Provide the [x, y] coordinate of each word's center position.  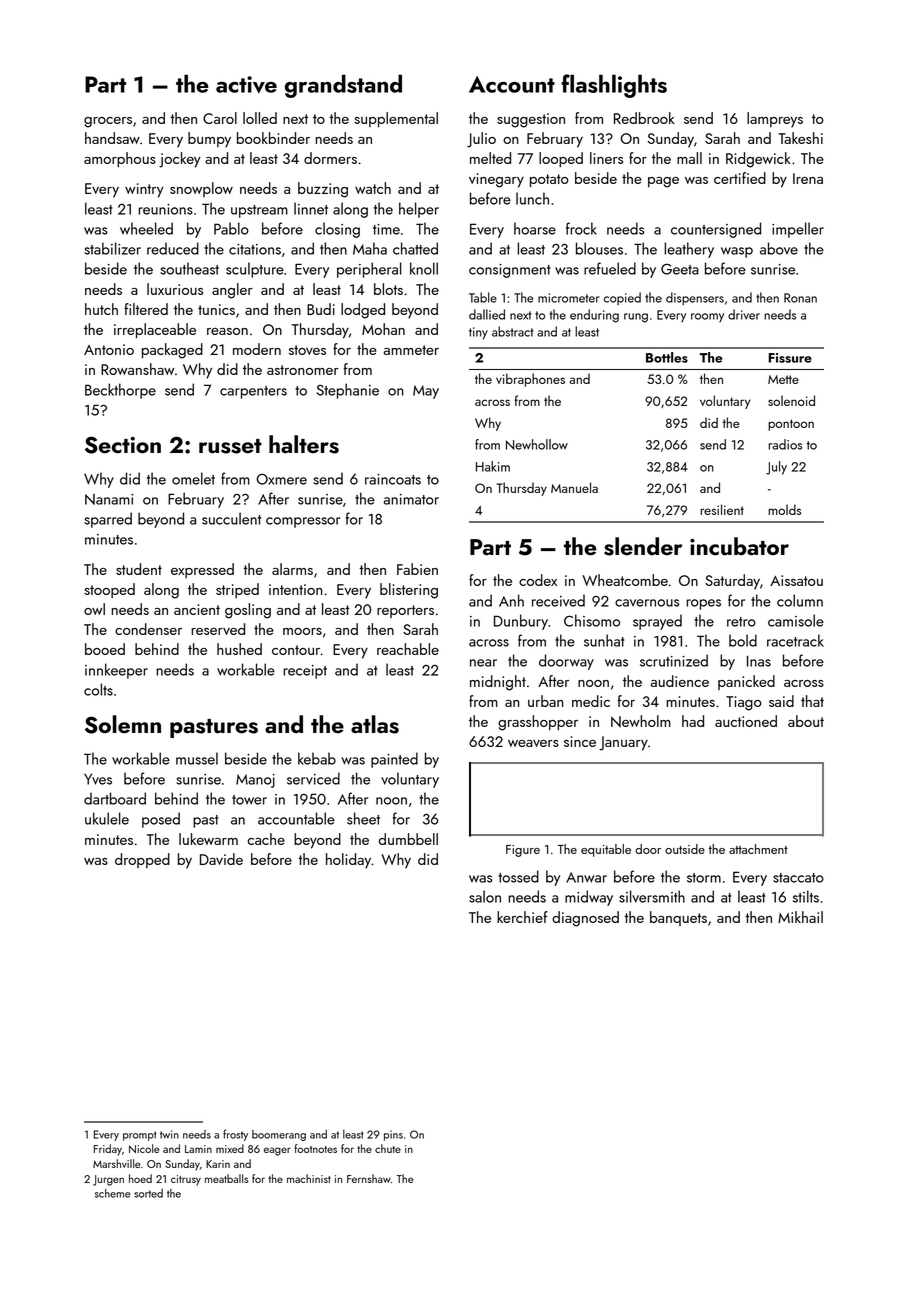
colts [98, 689]
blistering [409, 591]
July [776, 468]
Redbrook [644, 118]
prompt [140, 1136]
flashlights [614, 86]
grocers [108, 122]
